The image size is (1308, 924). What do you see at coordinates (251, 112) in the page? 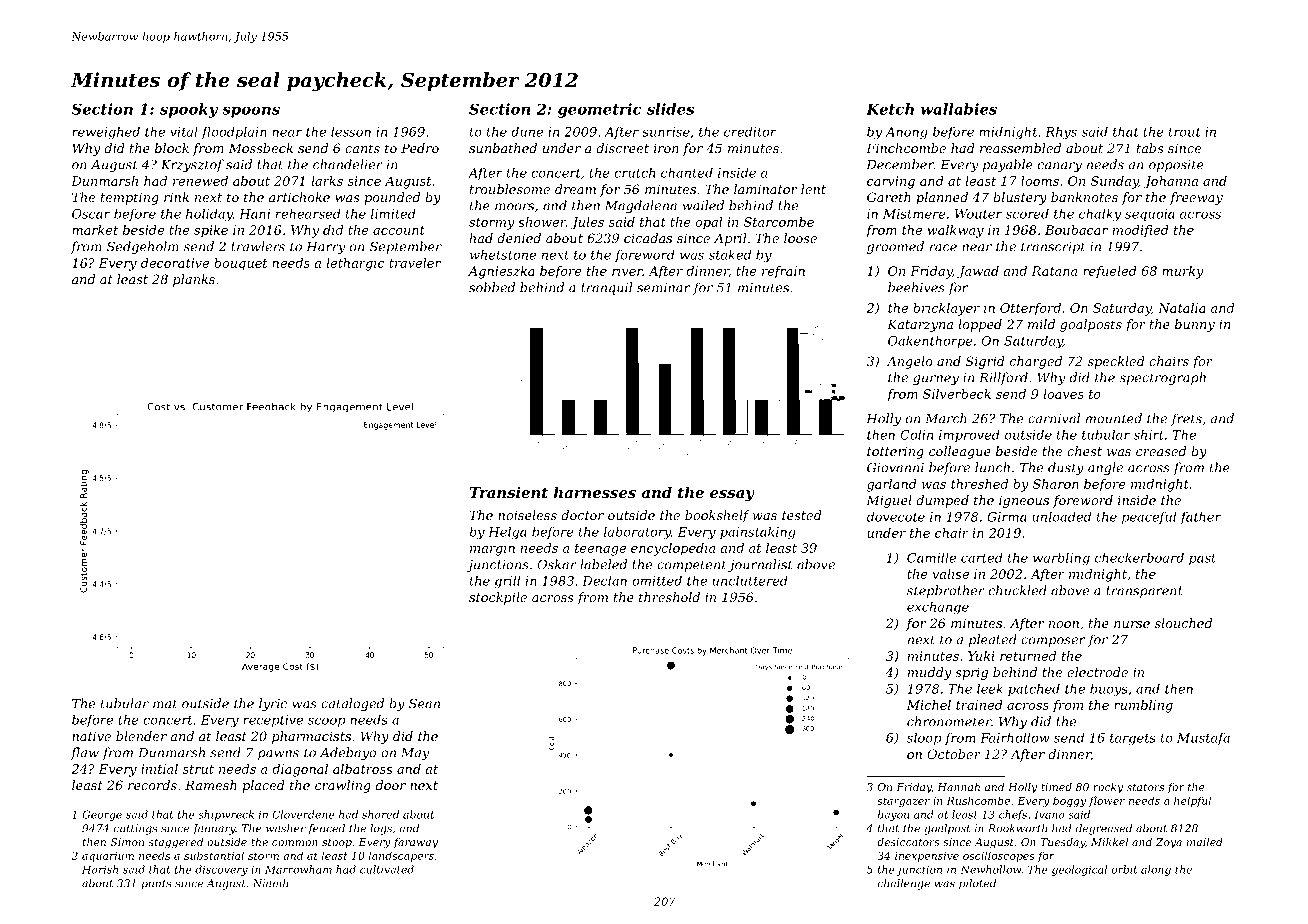
I see `spoons` at bounding box center [251, 112].
